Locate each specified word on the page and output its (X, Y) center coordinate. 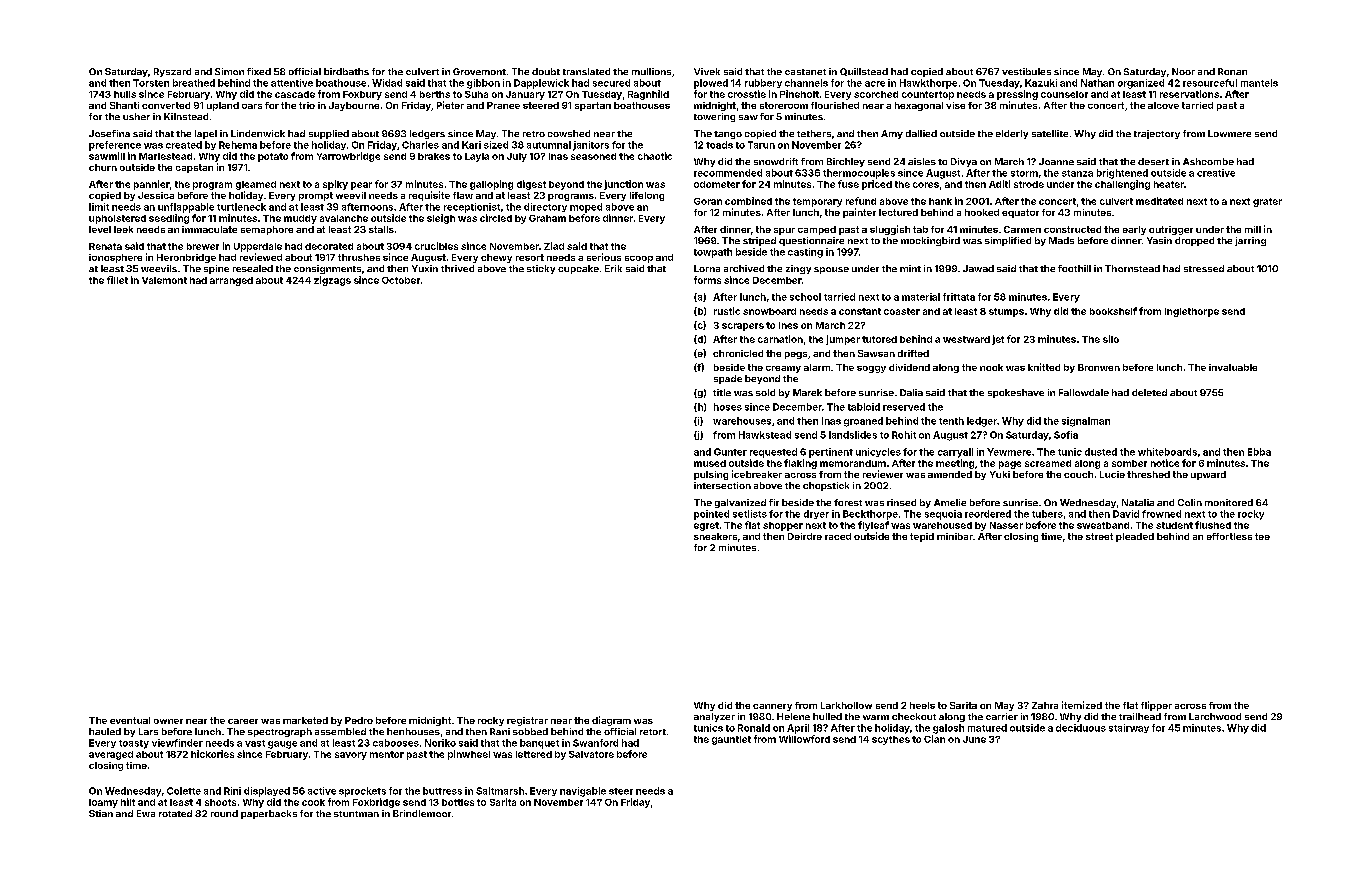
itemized (1082, 705)
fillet (117, 280)
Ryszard (172, 72)
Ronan (1232, 71)
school (805, 297)
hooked (982, 212)
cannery (772, 707)
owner (168, 721)
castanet (805, 72)
